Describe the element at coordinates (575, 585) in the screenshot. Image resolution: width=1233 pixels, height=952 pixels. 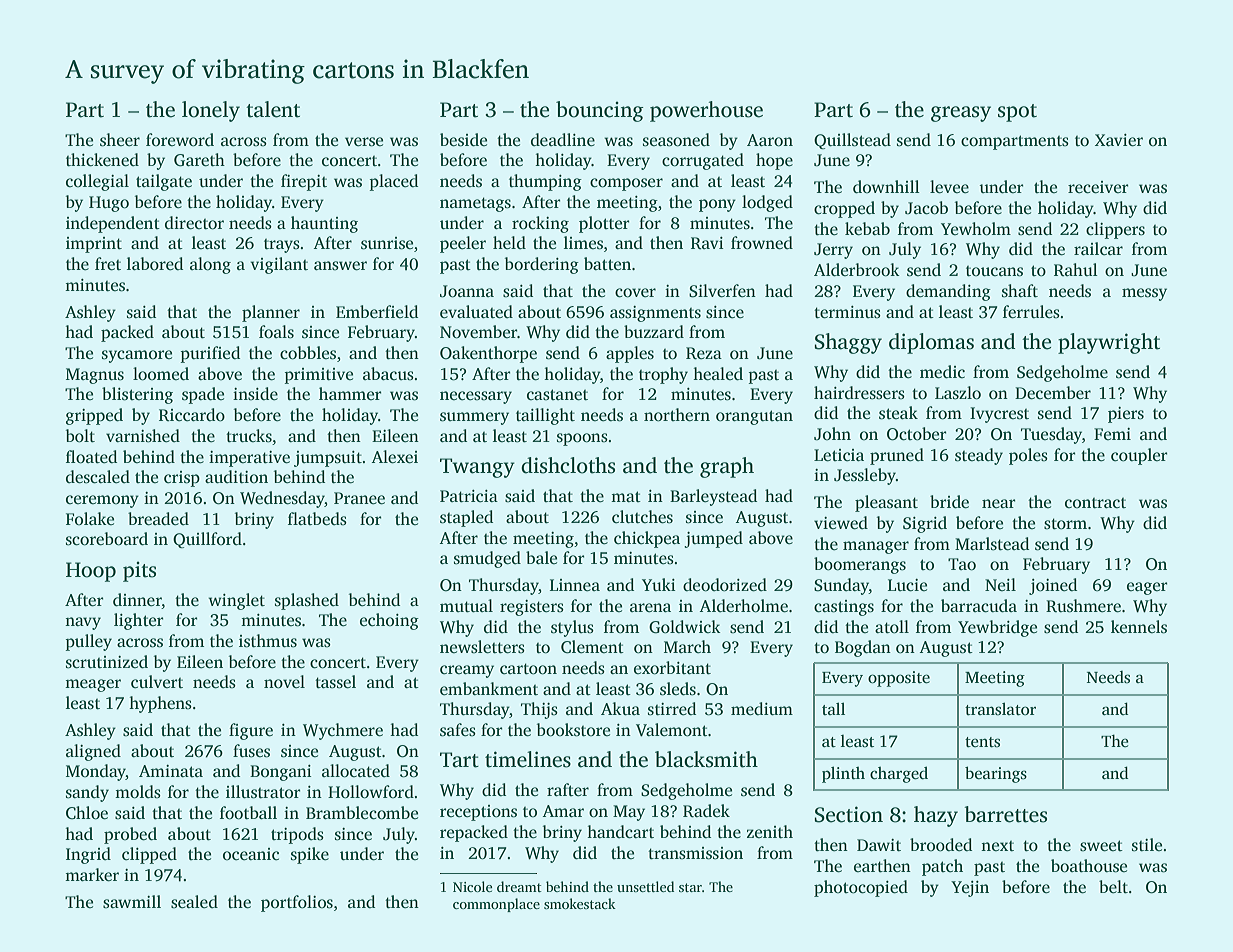
I see `Linnea` at that location.
